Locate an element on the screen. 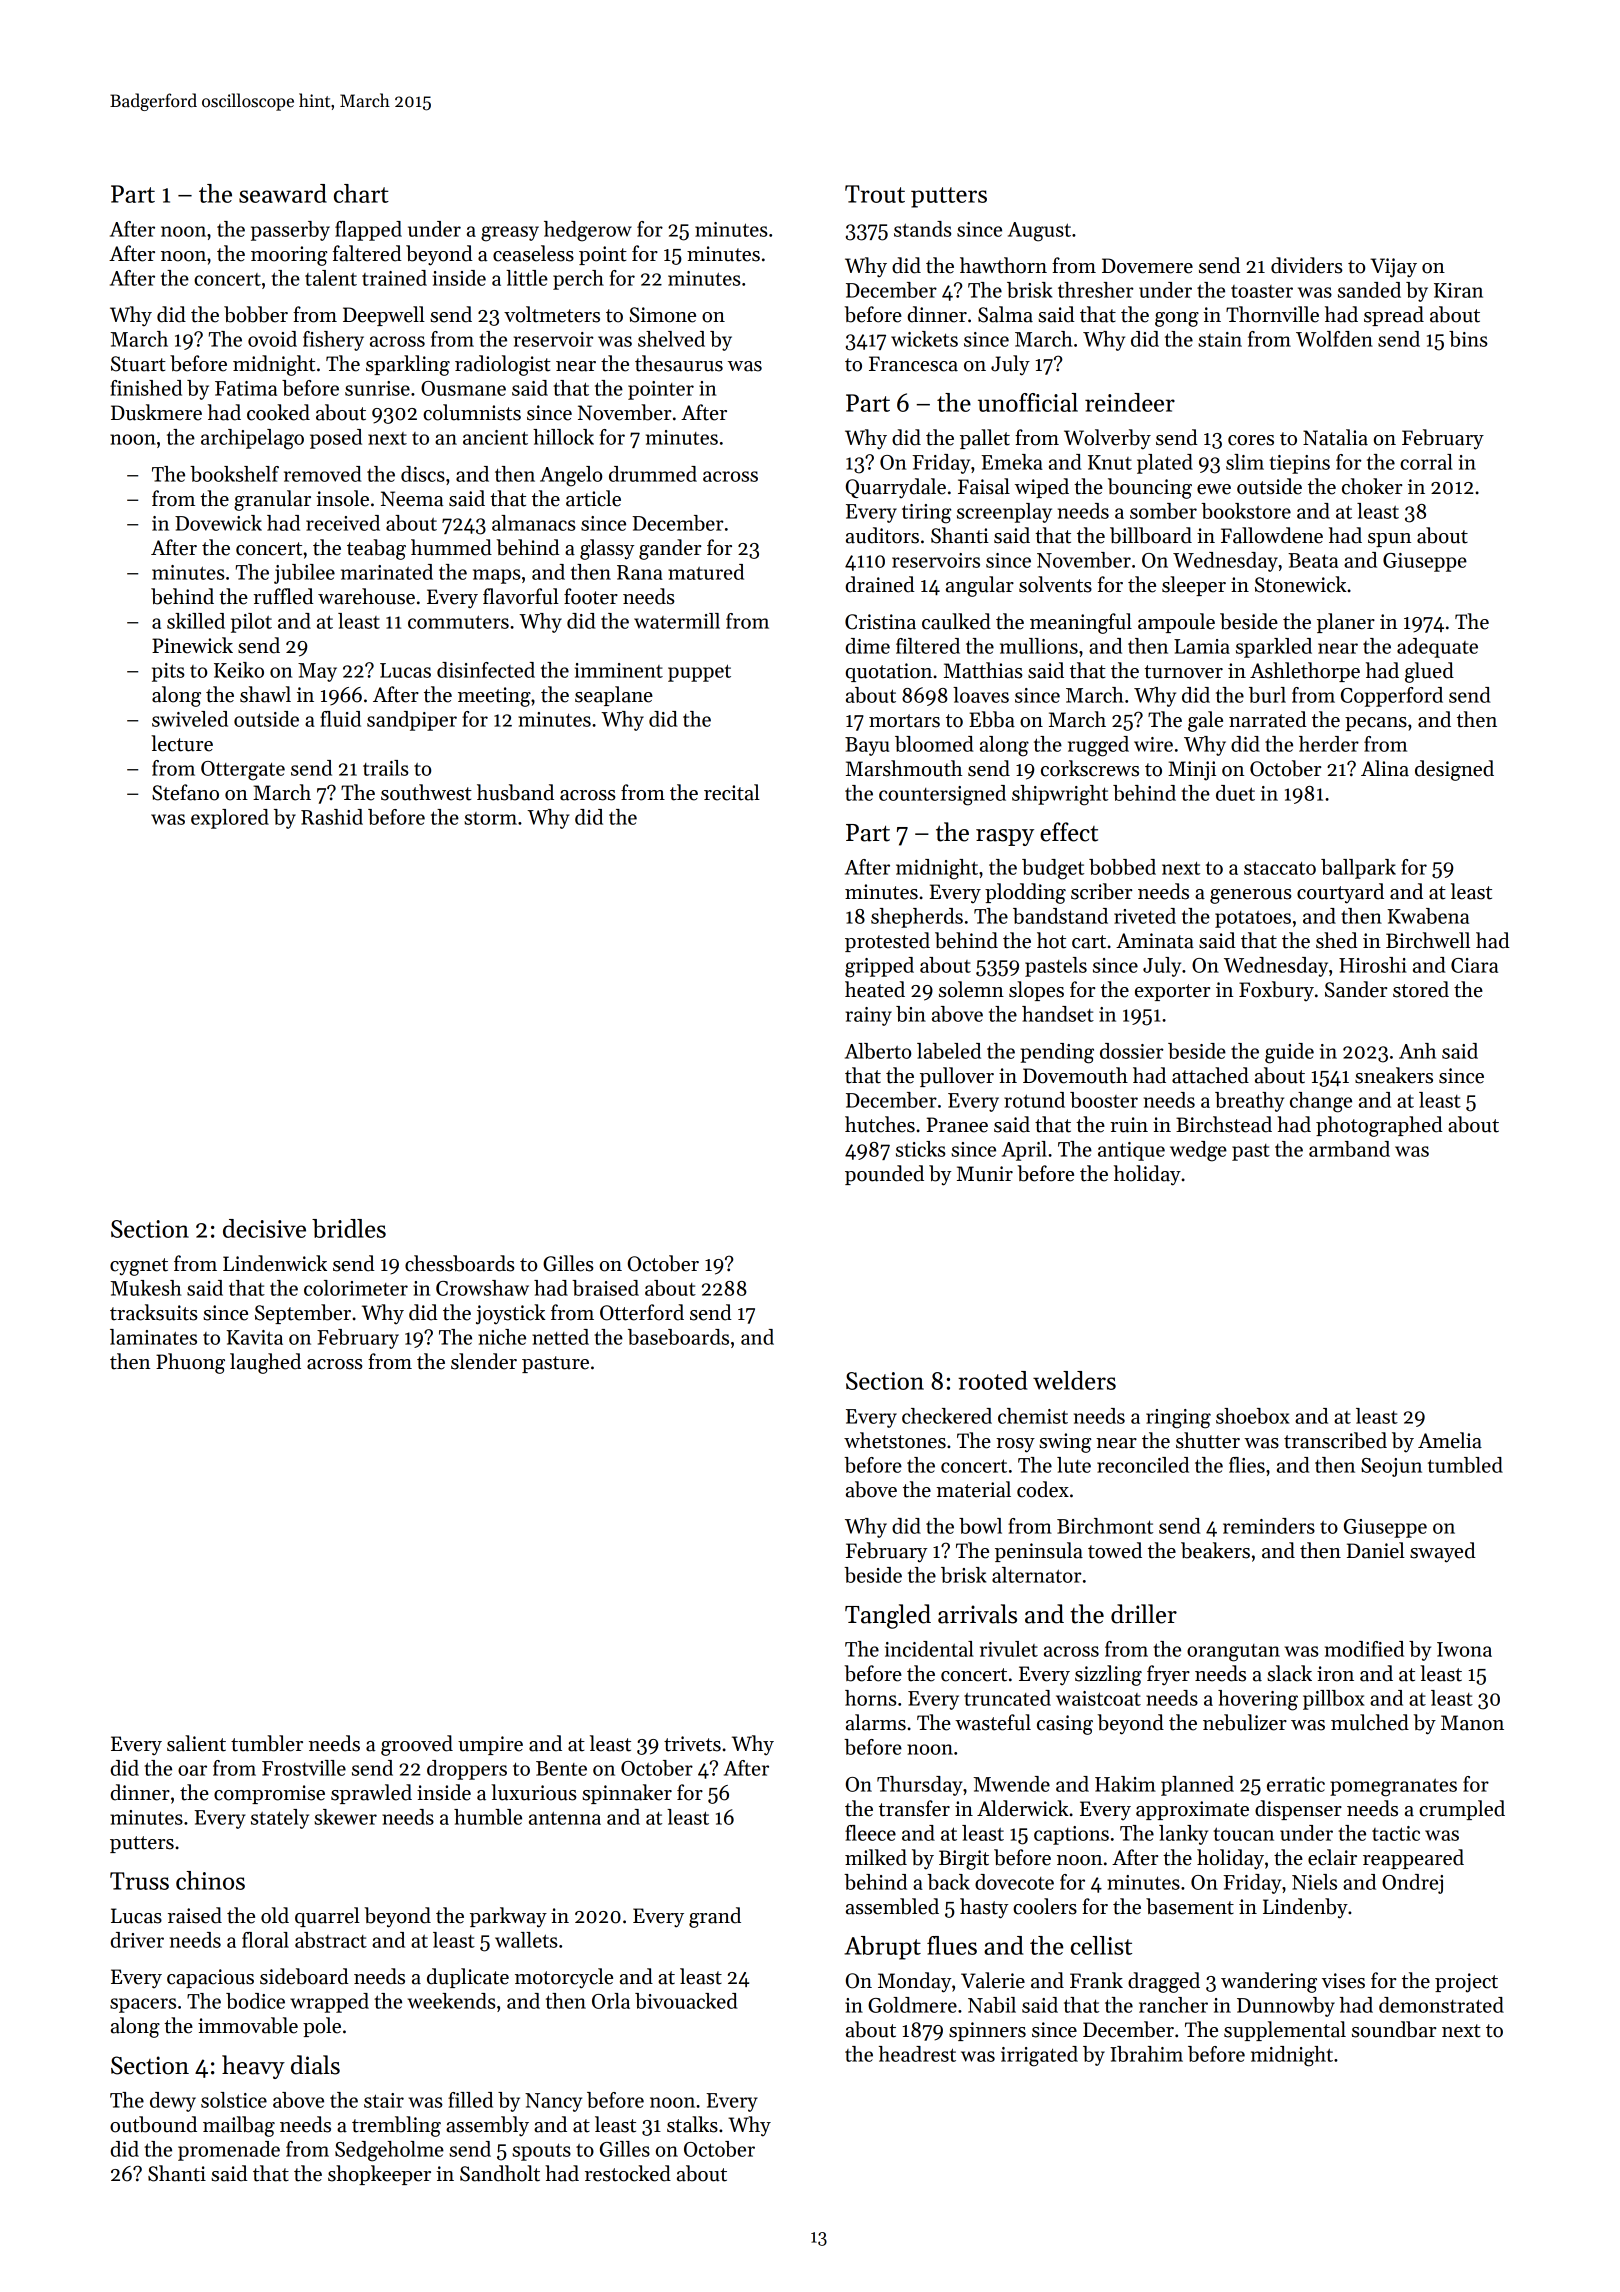  chart is located at coordinates (361, 193).
